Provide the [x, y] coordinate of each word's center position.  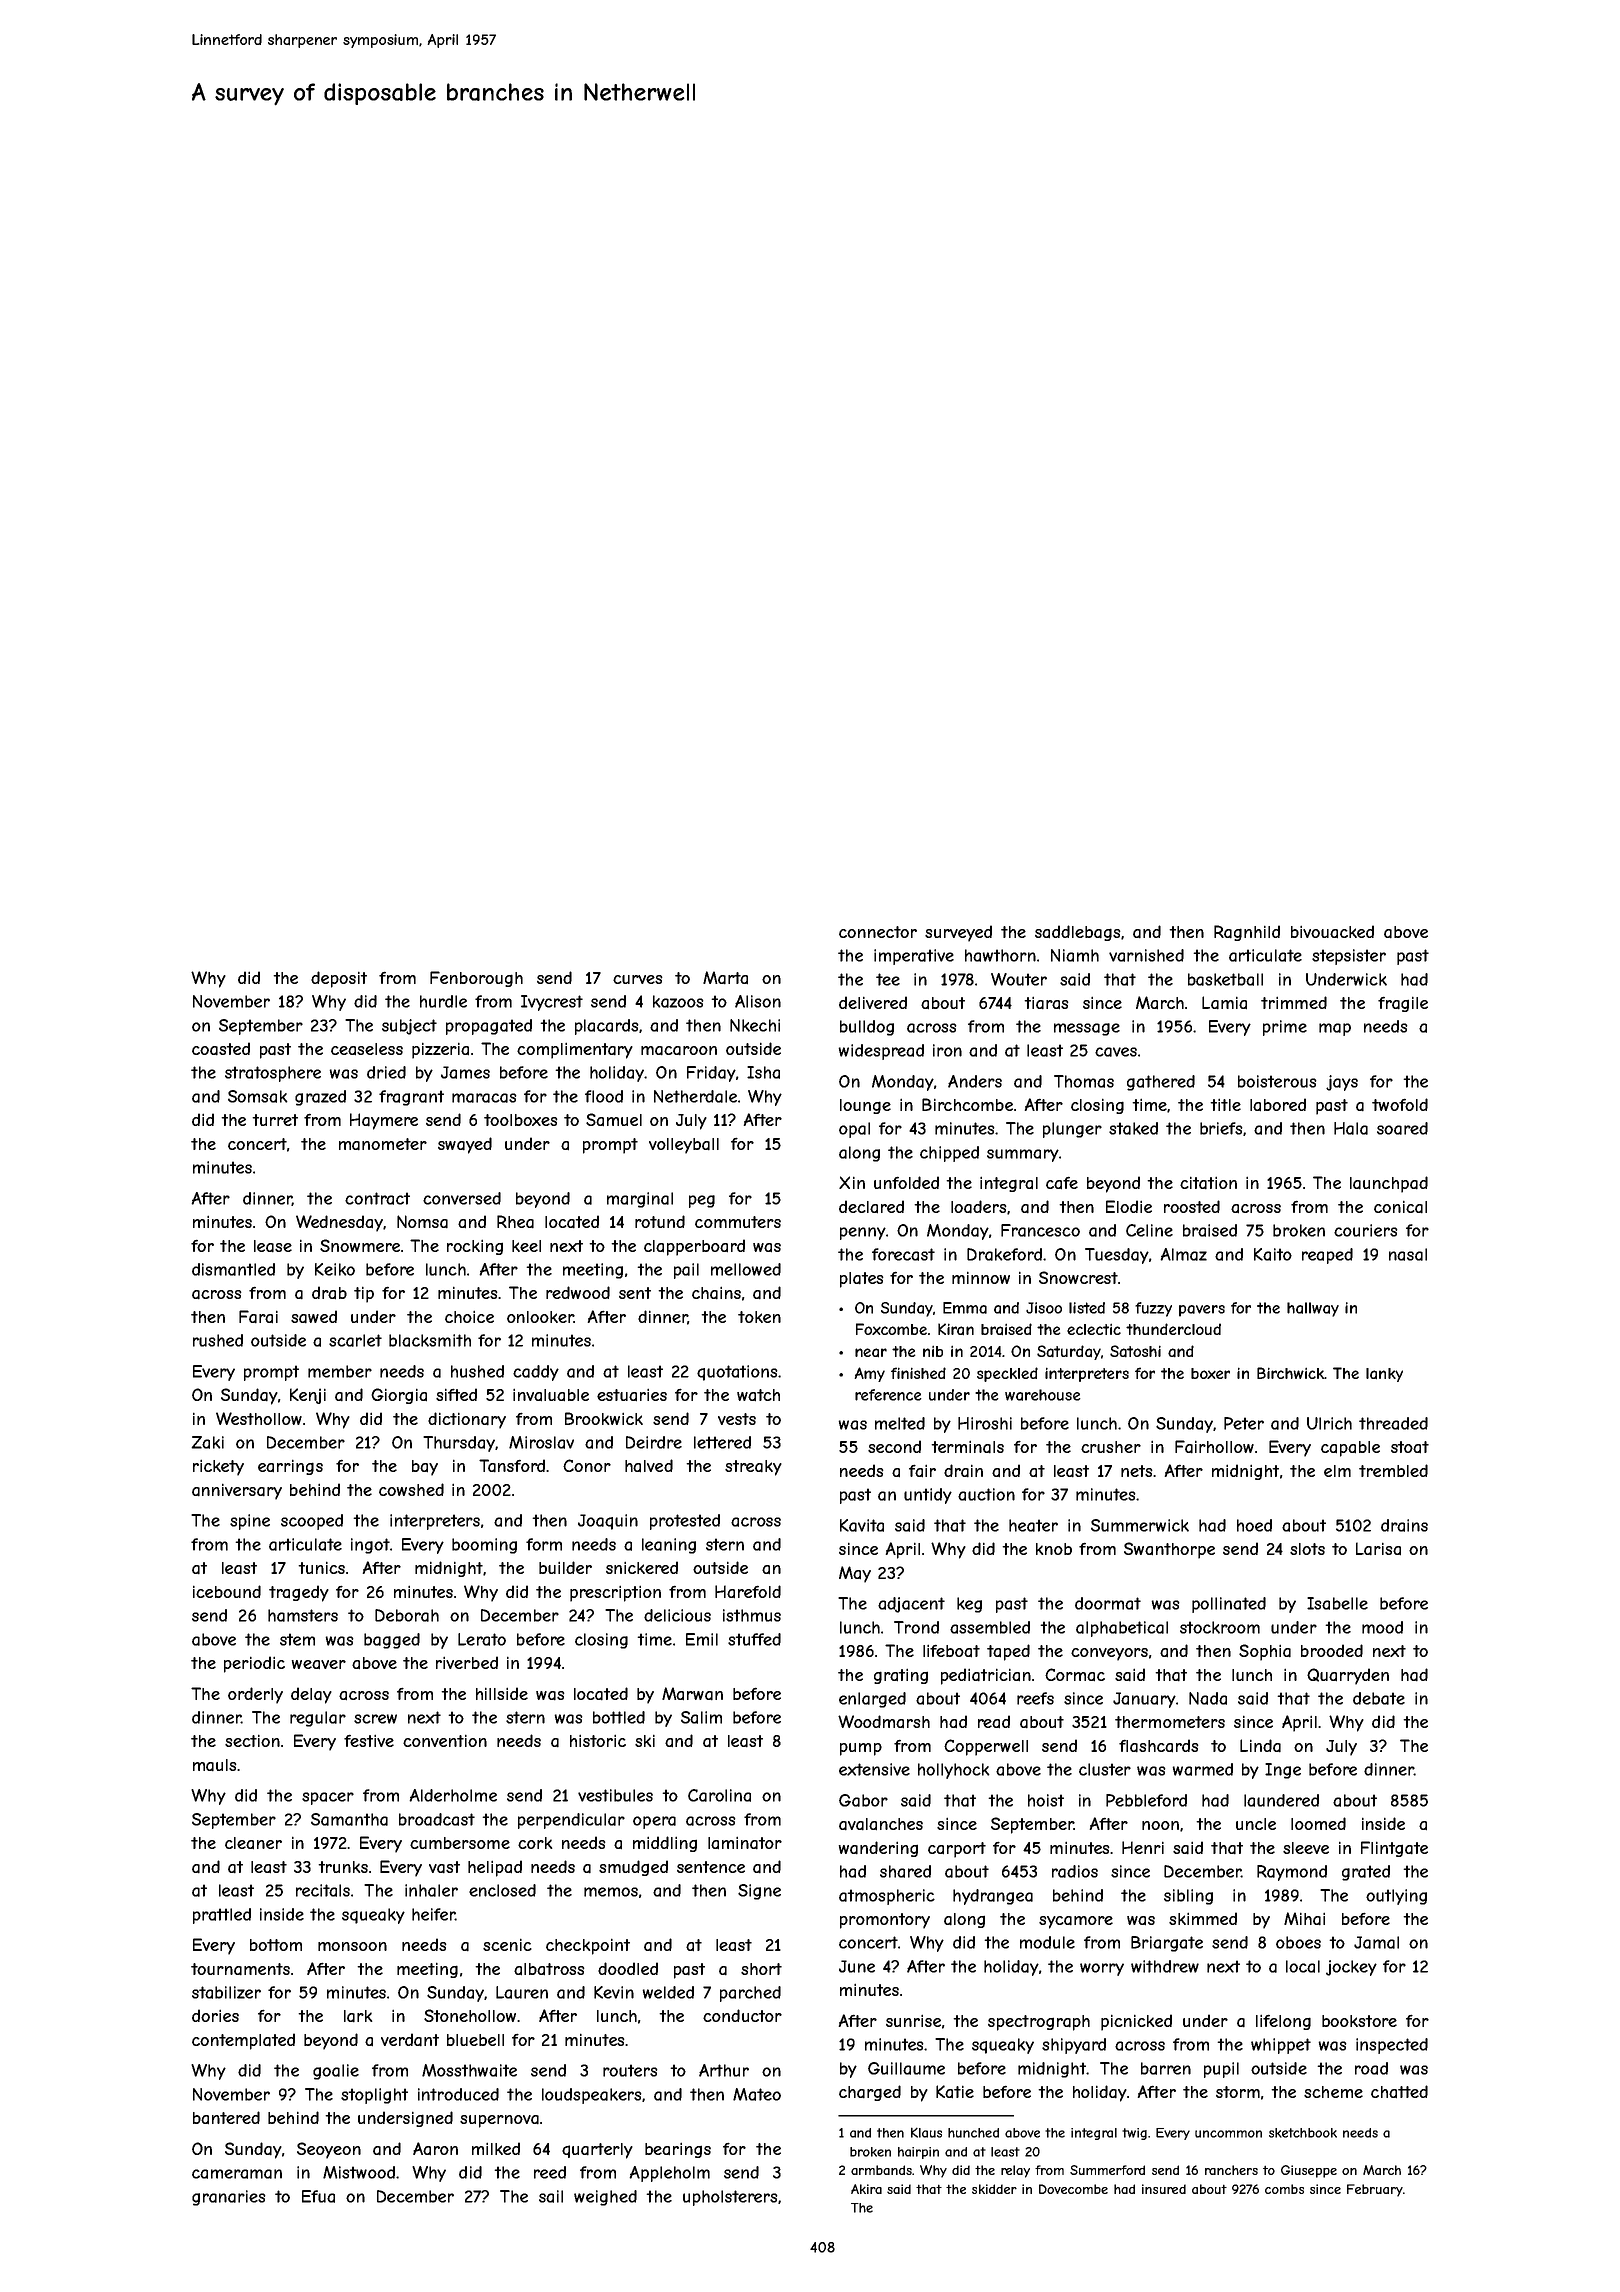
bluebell [475, 2040]
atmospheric [887, 1897]
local [1303, 1966]
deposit [339, 979]
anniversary [237, 1491]
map [1335, 1029]
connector [878, 932]
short [761, 1969]
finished [918, 1373]
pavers [1202, 1311]
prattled [222, 1916]
